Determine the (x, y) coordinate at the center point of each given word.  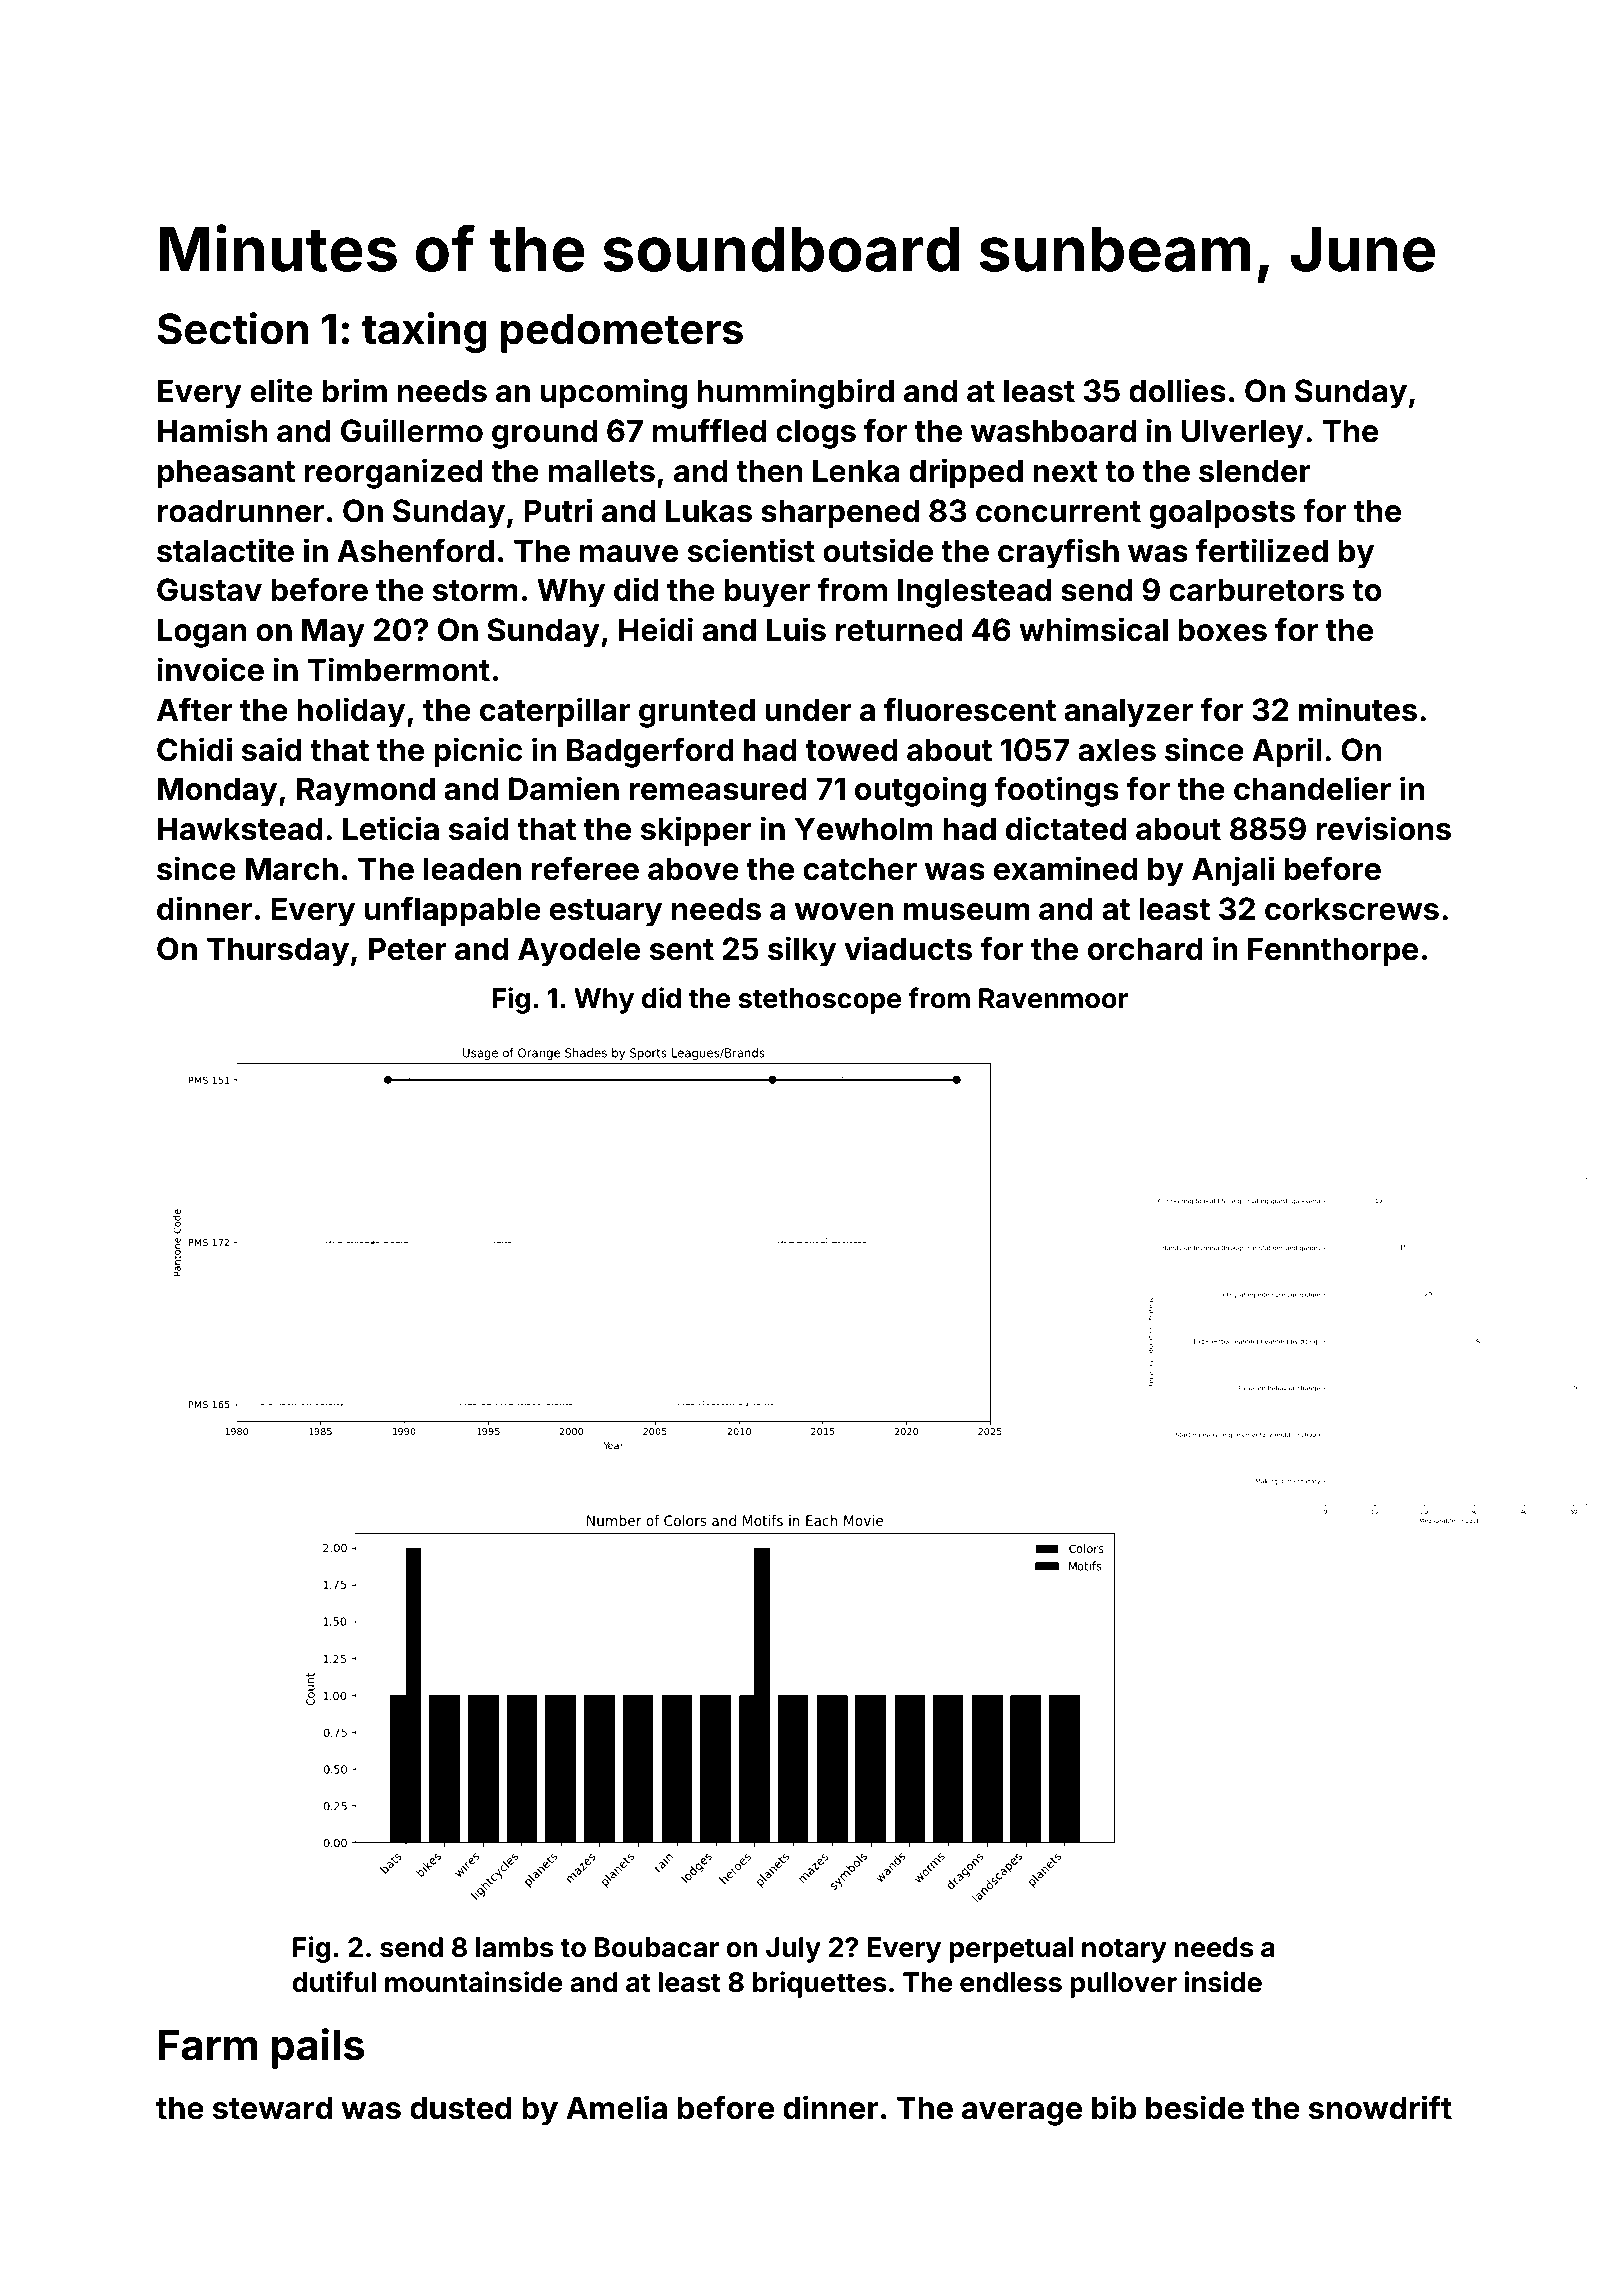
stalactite (225, 550)
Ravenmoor (1053, 998)
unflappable (453, 911)
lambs (514, 1947)
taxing (424, 332)
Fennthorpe (1333, 952)
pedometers (622, 333)
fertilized (1262, 550)
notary (1124, 1950)
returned (899, 630)
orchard (1145, 949)
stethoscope (819, 1001)
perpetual (1011, 1950)
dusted (461, 2108)
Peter (408, 949)
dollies (1177, 390)
